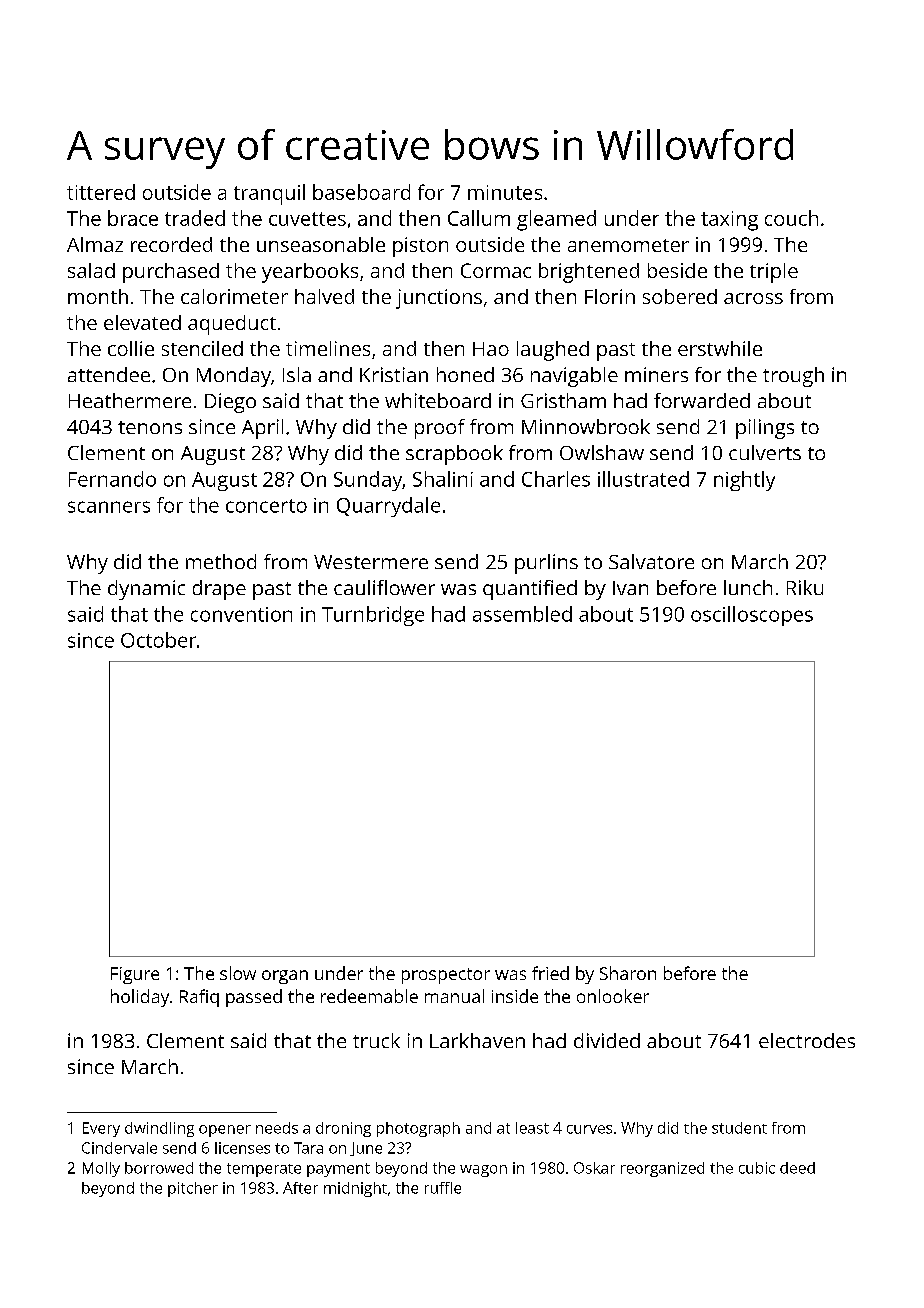 Image resolution: width=924 pixels, height=1308 pixels. I want to click on couch, so click(791, 218).
